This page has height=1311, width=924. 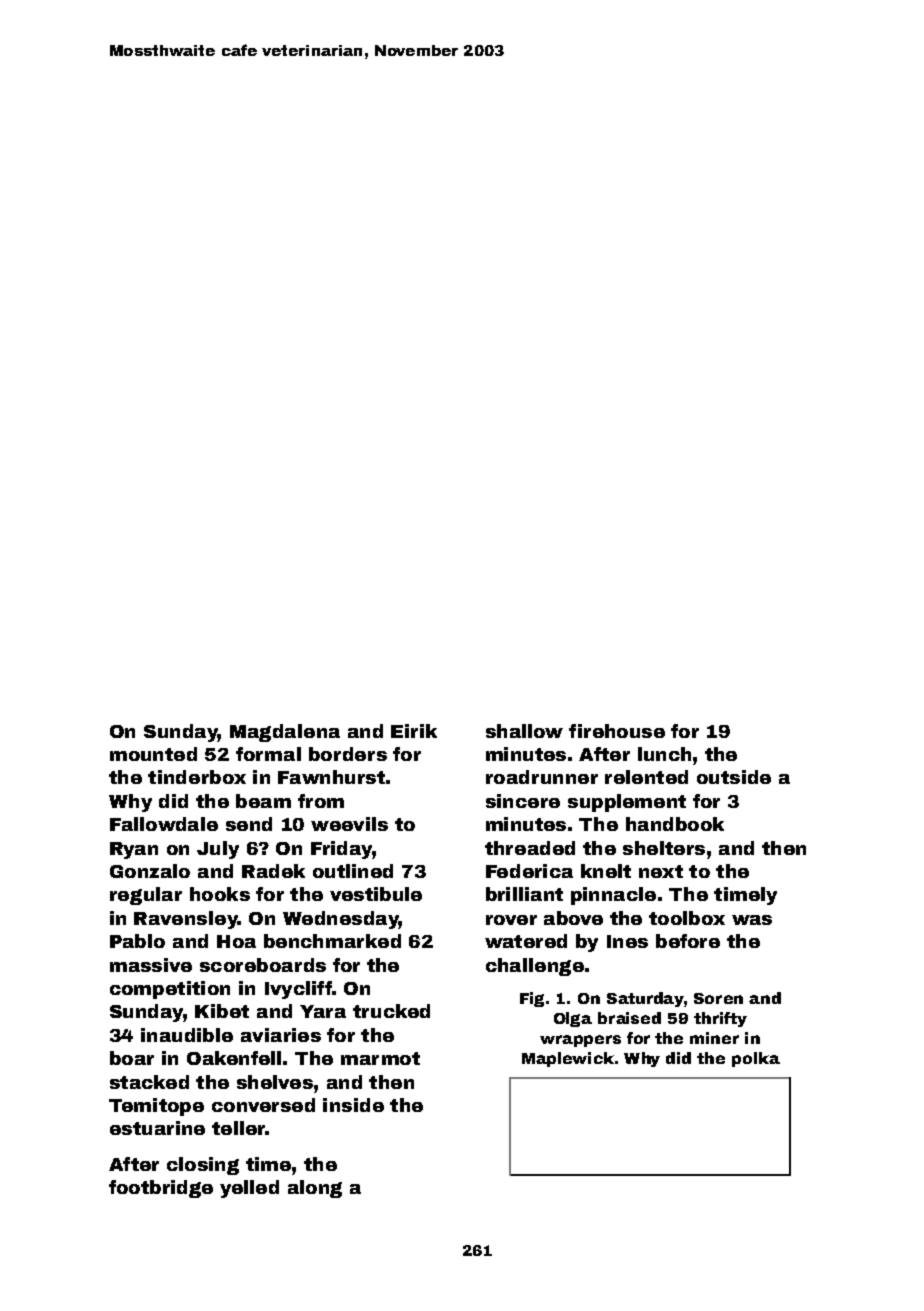 I want to click on Hoa, so click(x=236, y=941).
